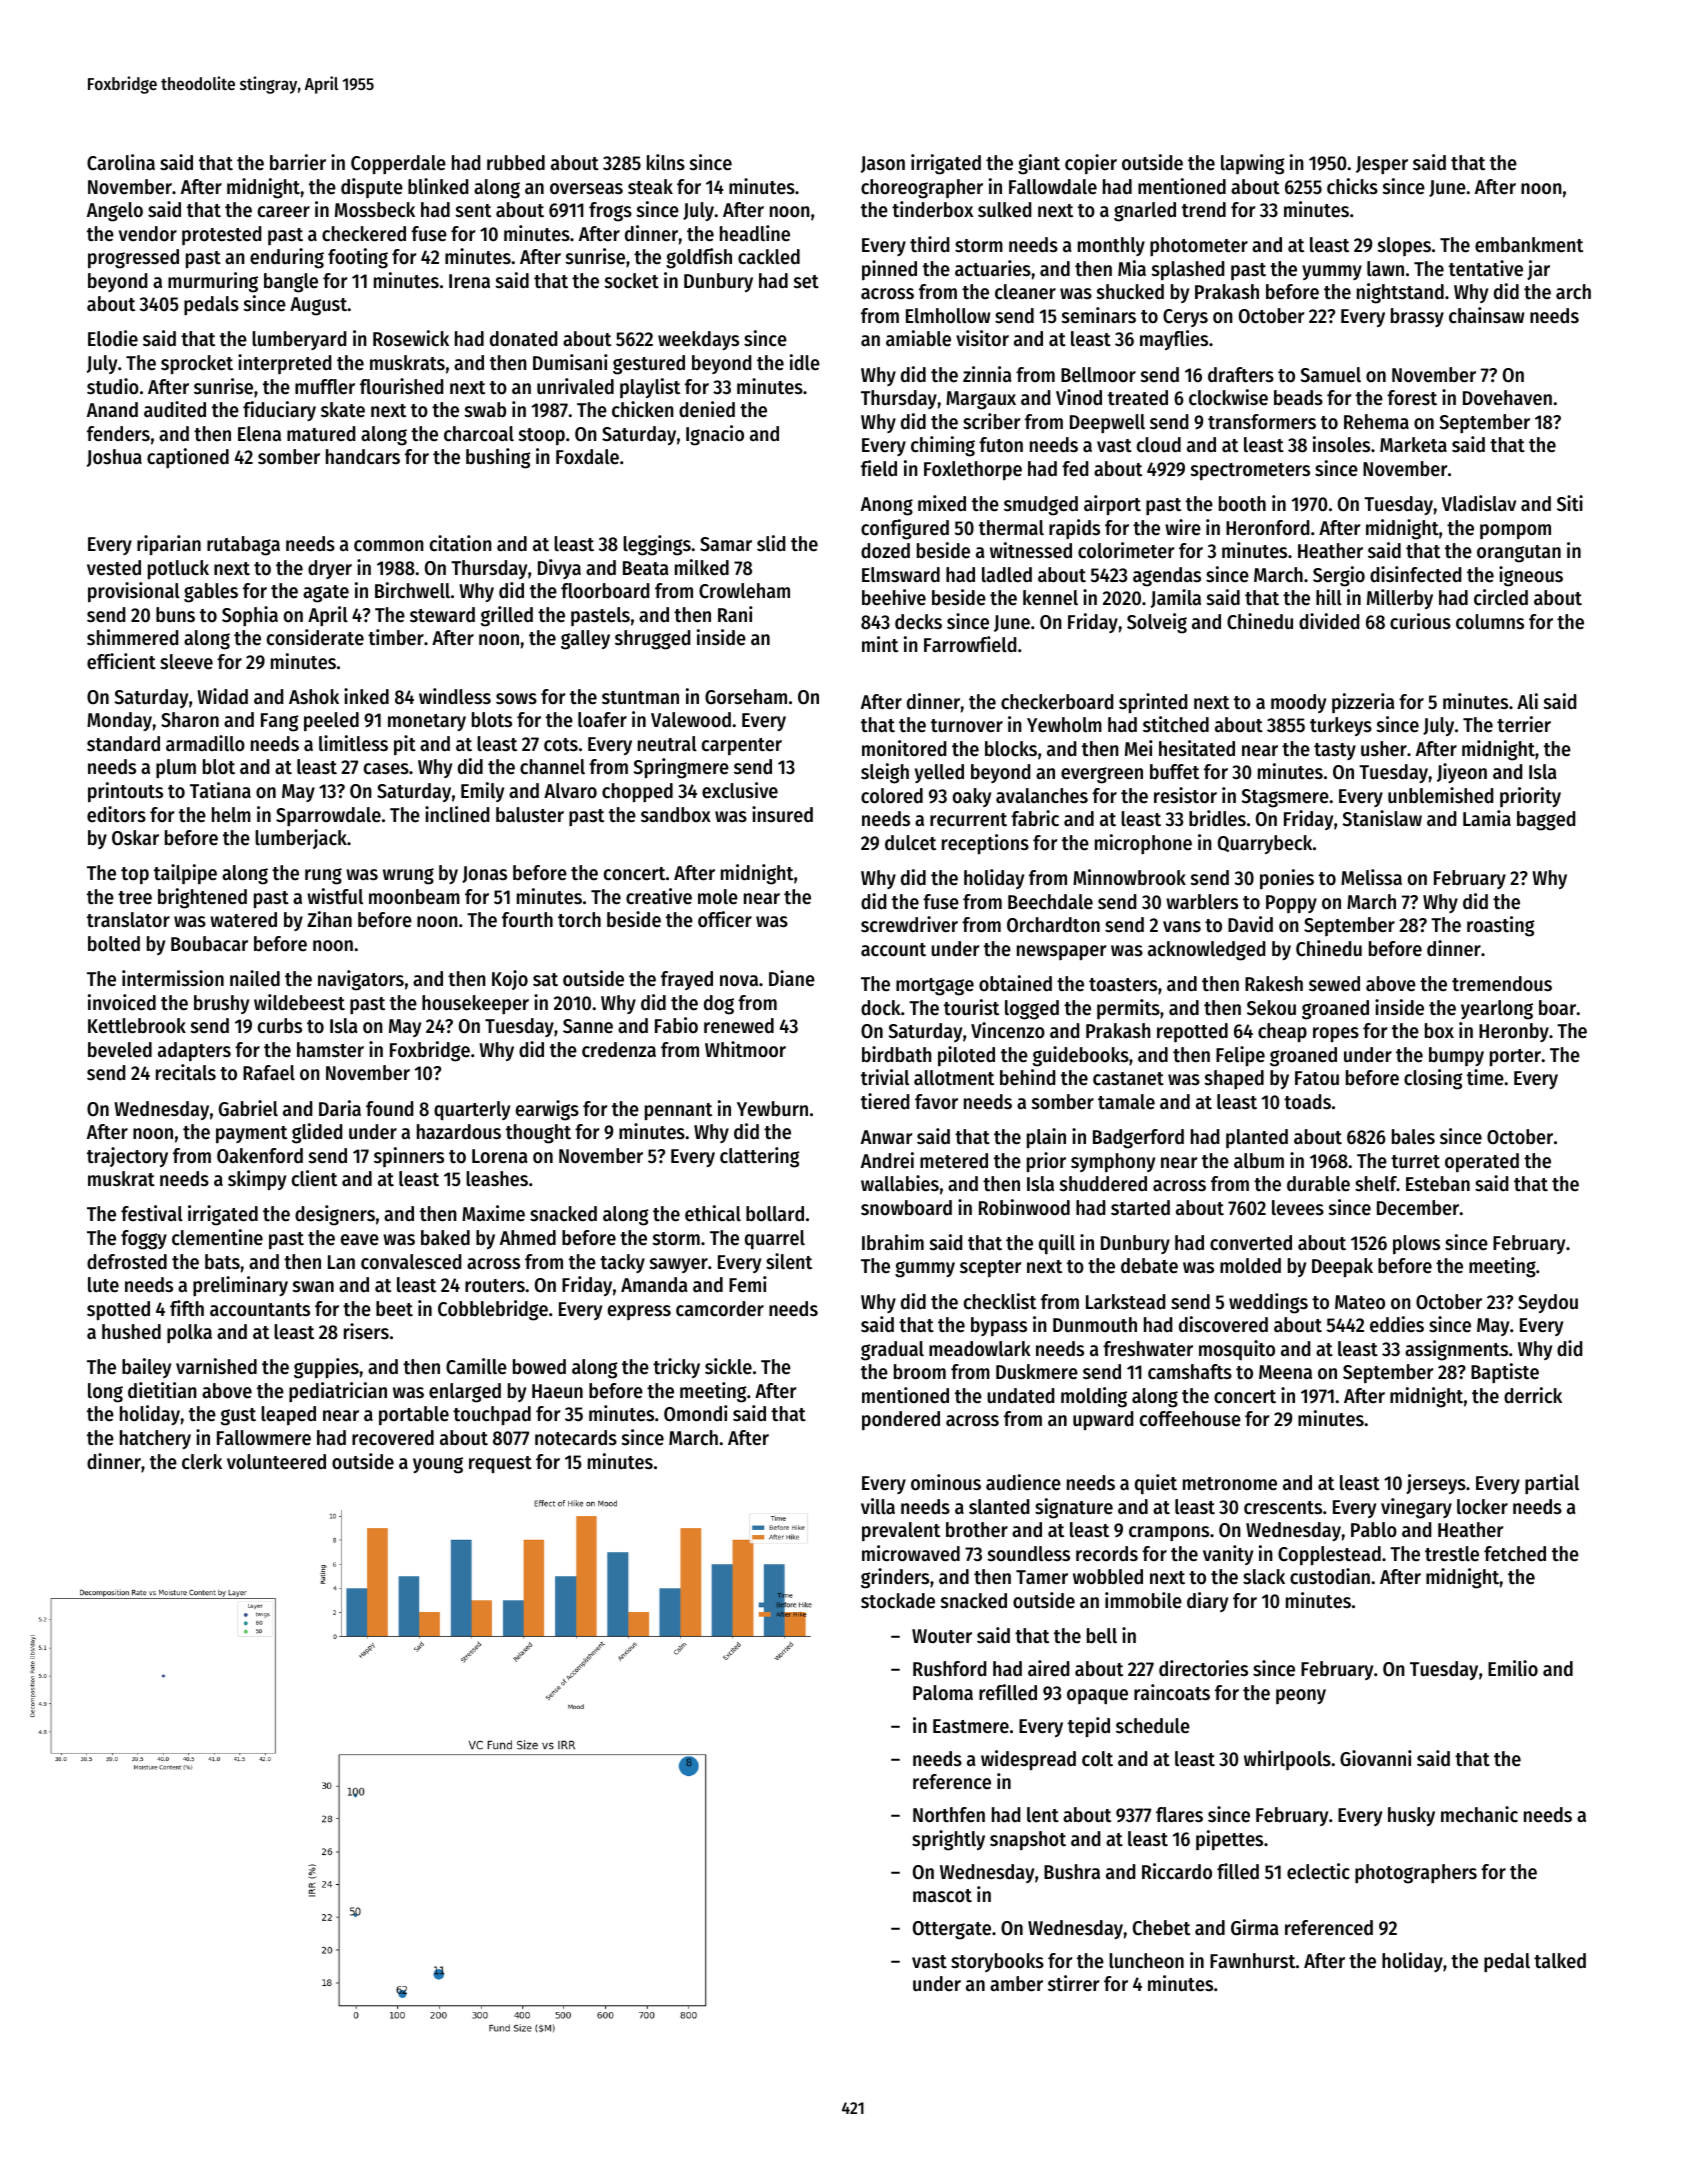  What do you see at coordinates (909, 924) in the screenshot?
I see `screwdriver` at bounding box center [909, 924].
